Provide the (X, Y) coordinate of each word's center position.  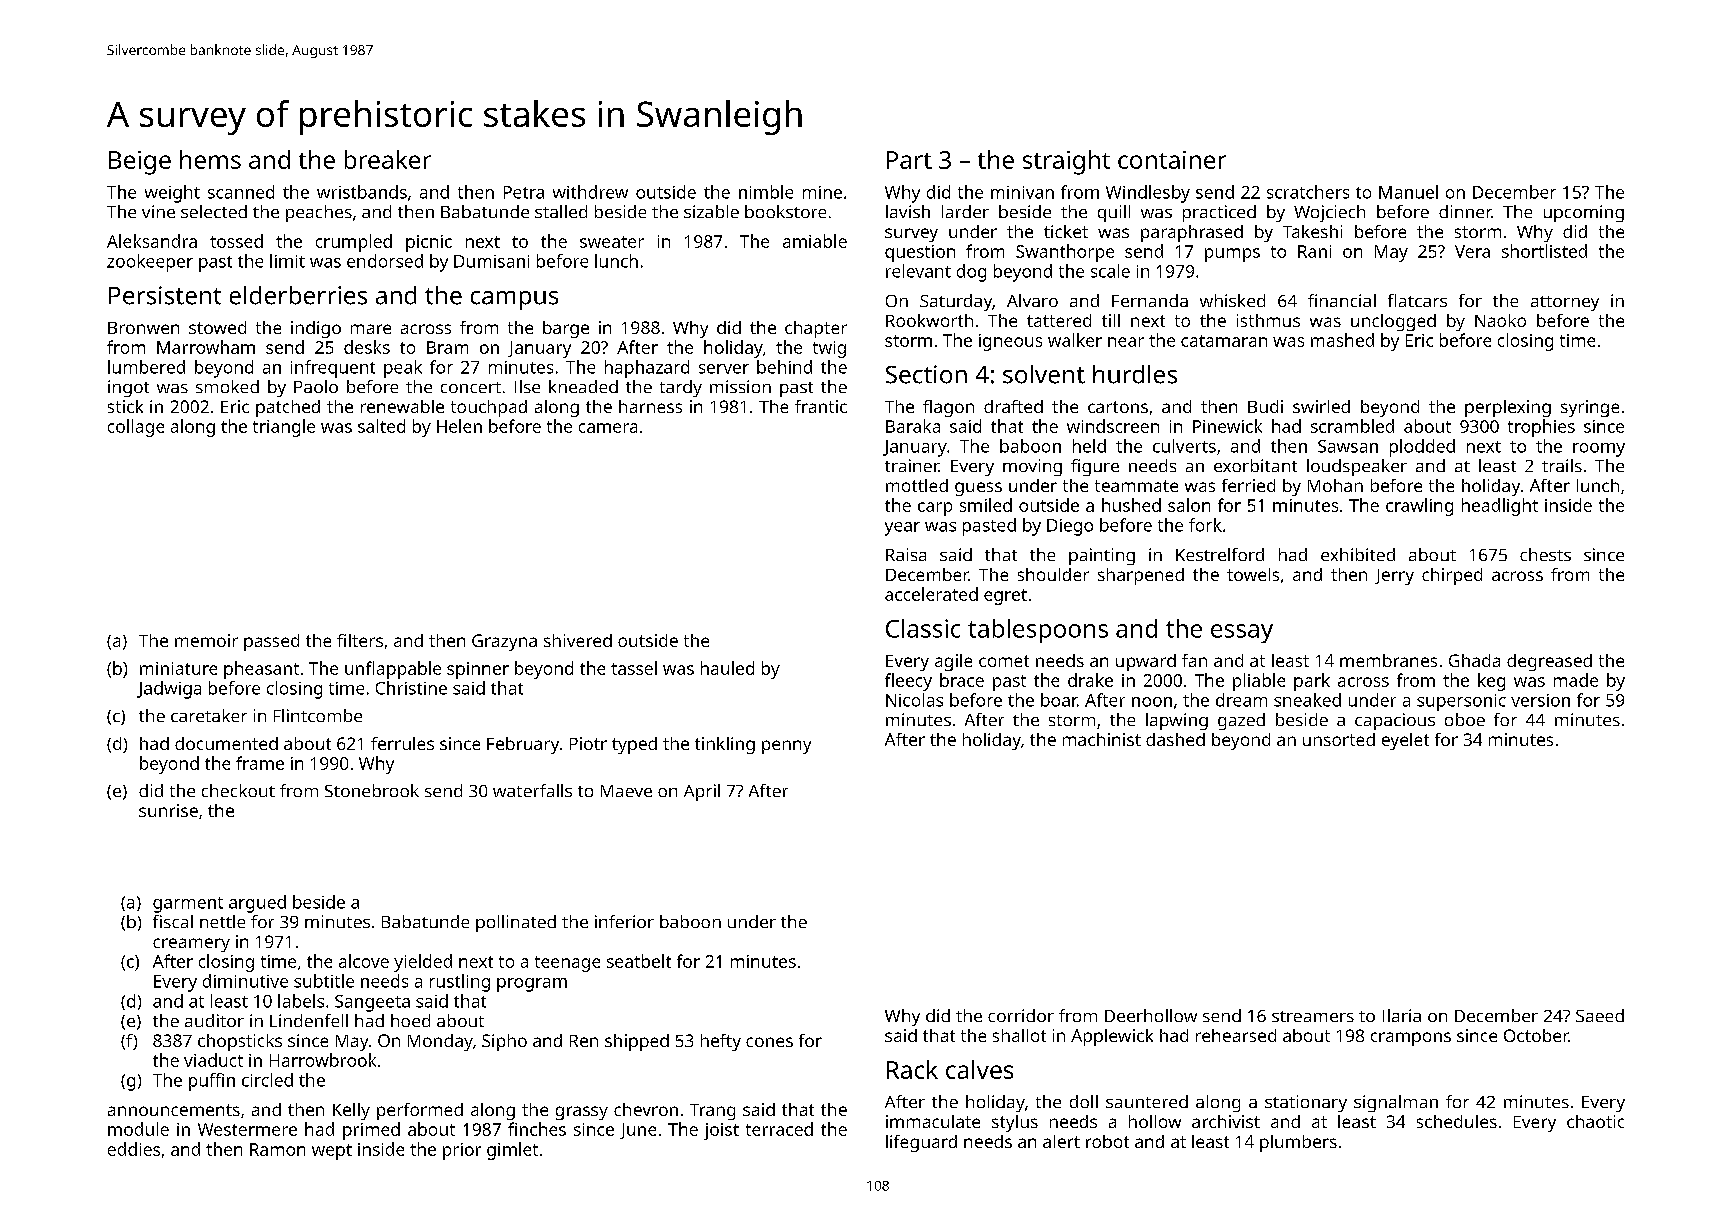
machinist (1102, 739)
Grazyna (504, 642)
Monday (440, 1042)
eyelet (1405, 741)
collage (136, 428)
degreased (1549, 662)
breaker (388, 159)
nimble (766, 192)
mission (740, 386)
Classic (923, 628)
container (1172, 160)
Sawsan (1348, 446)
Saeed (1600, 1015)
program (532, 985)
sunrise (168, 810)
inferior (624, 921)
